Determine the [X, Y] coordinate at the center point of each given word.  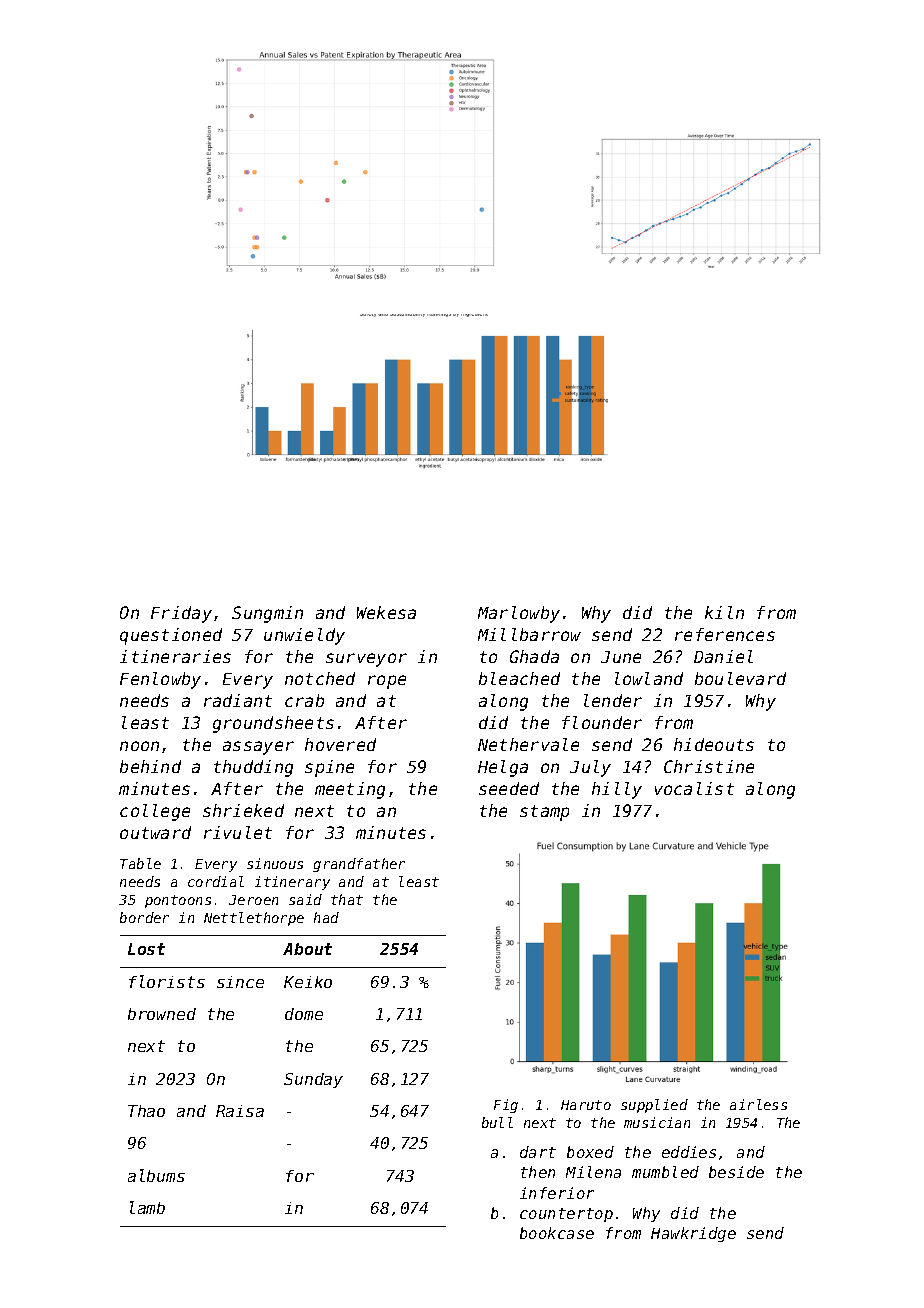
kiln [724, 612]
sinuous [275, 863]
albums [156, 1175]
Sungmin [267, 614]
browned [162, 1014]
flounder [602, 722]
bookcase [557, 1233]
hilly [617, 790]
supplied [654, 1106]
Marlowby [519, 614]
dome [304, 1014]
